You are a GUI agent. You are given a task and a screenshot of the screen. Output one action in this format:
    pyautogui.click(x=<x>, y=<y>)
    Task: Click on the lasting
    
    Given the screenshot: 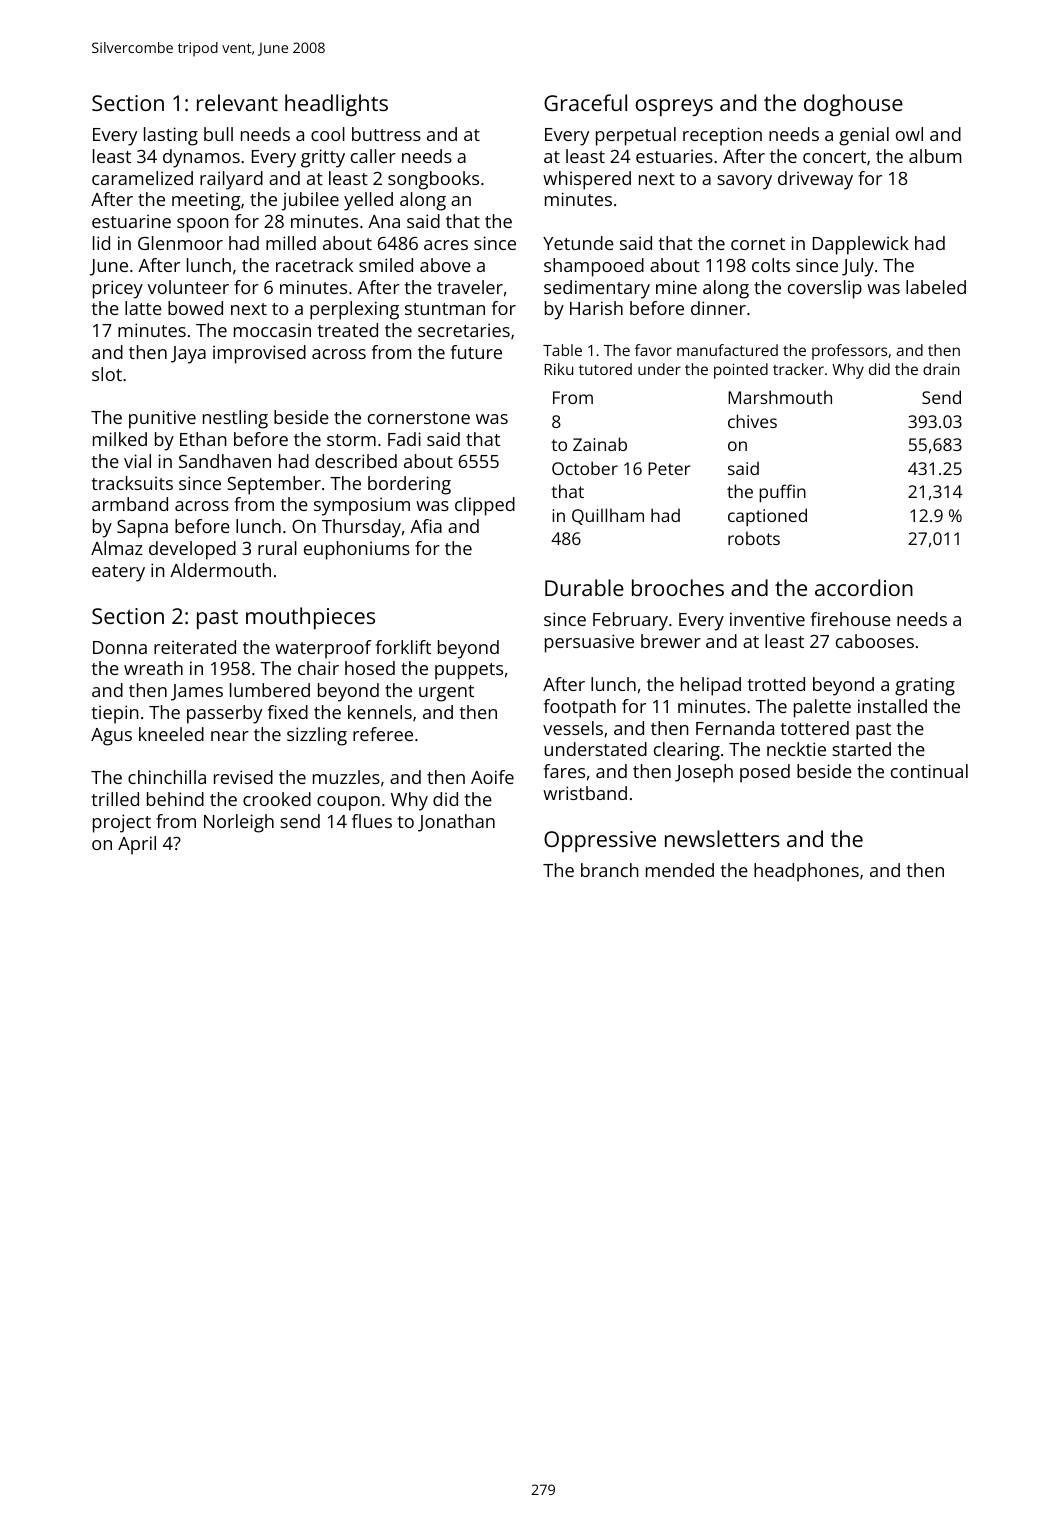 What is the action you would take?
    pyautogui.click(x=171, y=136)
